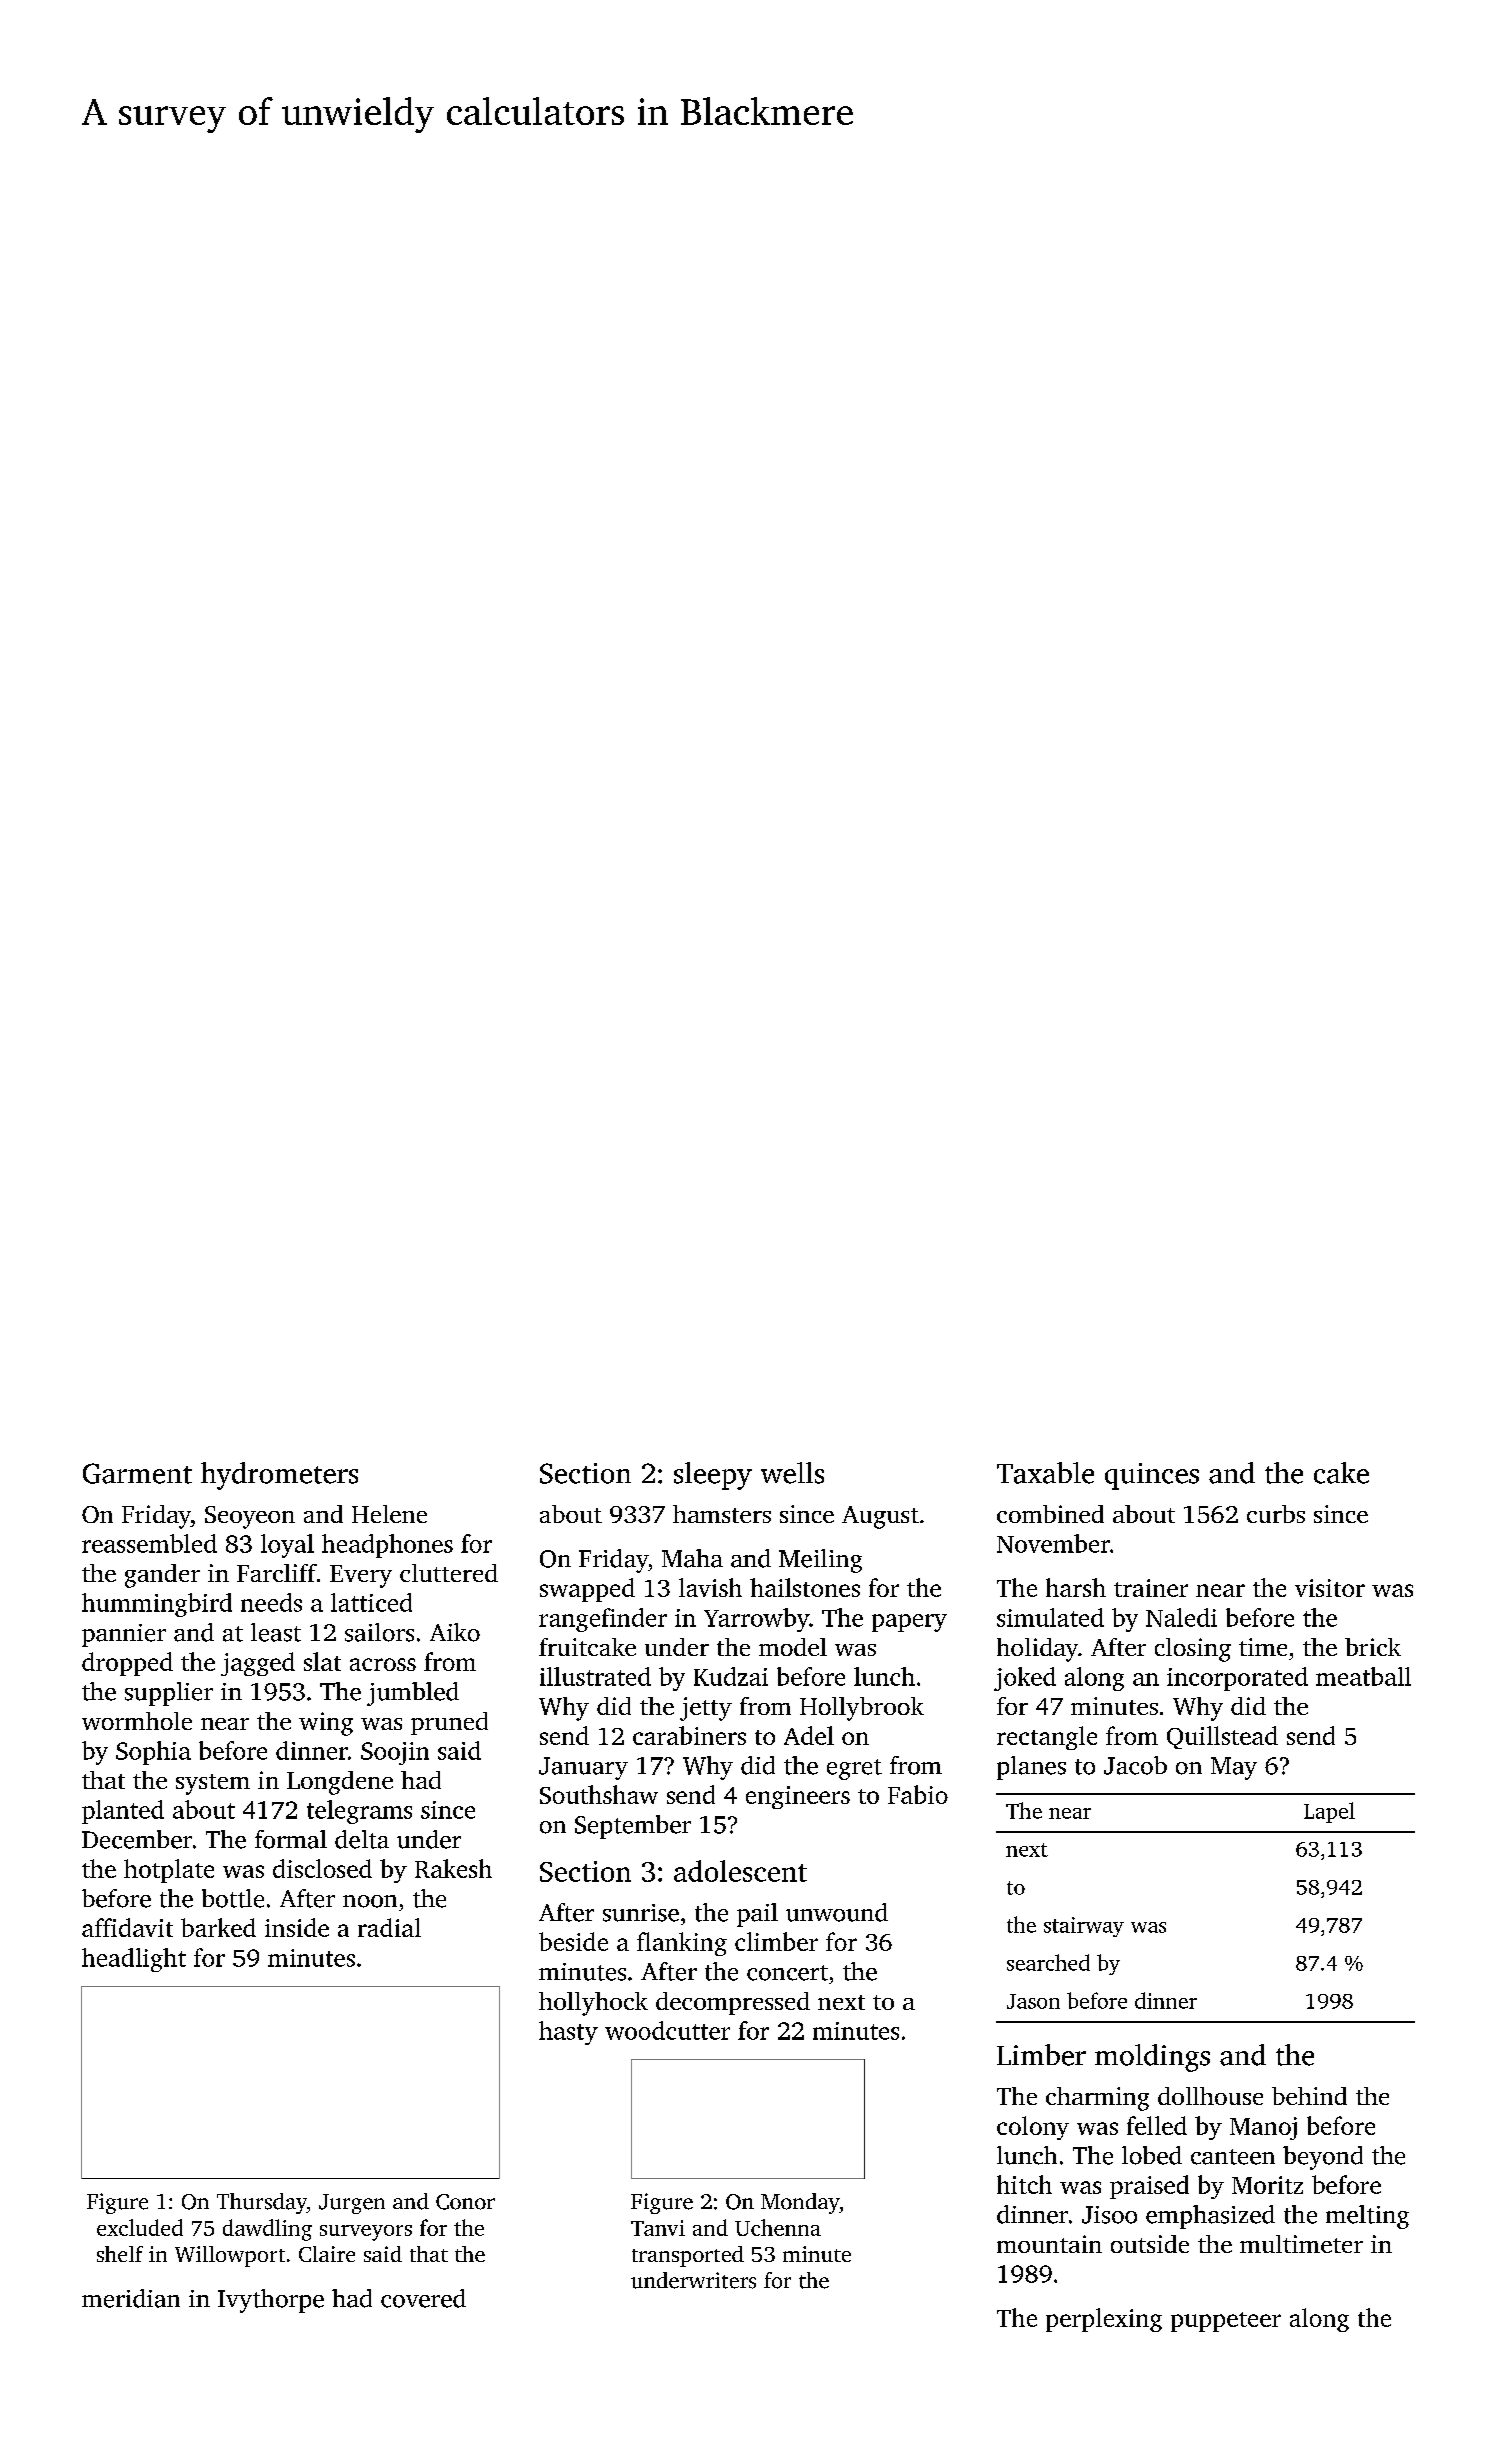 The height and width of the document is (2464, 1496). Describe the element at coordinates (1037, 1650) in the document. I see `holiday` at that location.
